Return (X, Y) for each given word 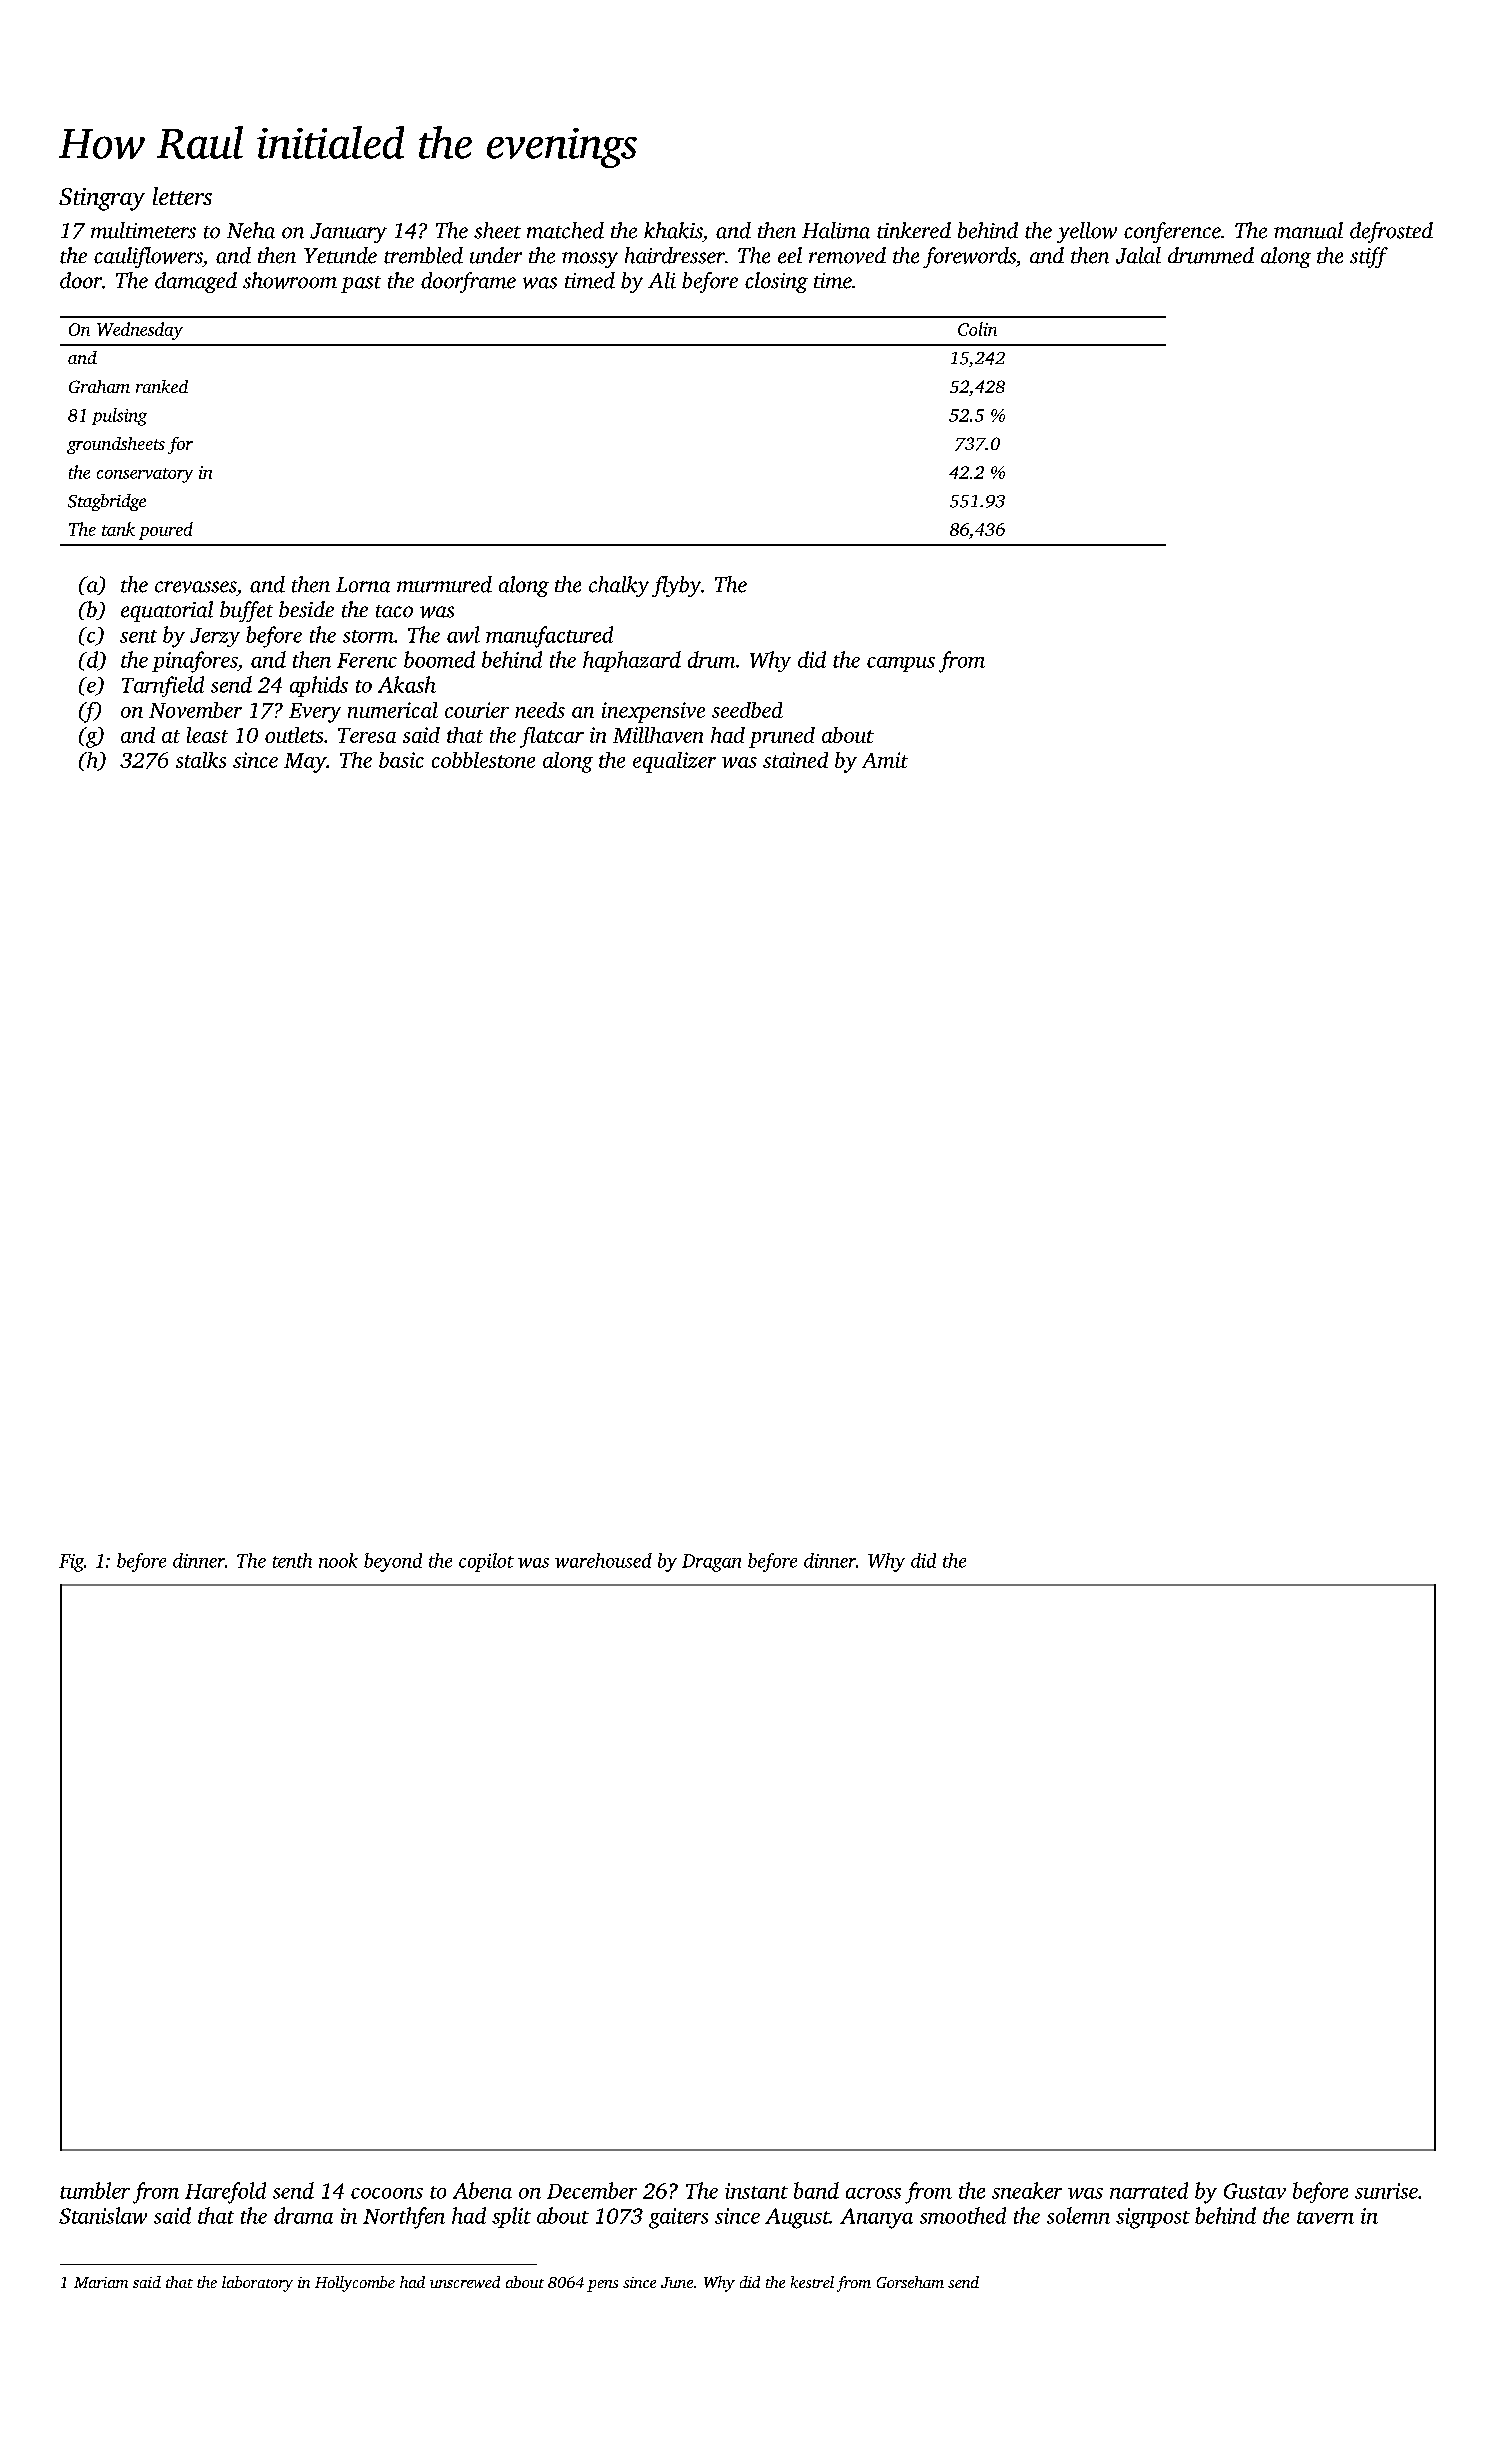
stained (795, 760)
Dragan (711, 1563)
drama (303, 2215)
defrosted (1391, 232)
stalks (201, 760)
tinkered (914, 230)
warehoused (603, 1560)
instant (756, 2191)
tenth (292, 1560)
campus (901, 664)
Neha (251, 230)
